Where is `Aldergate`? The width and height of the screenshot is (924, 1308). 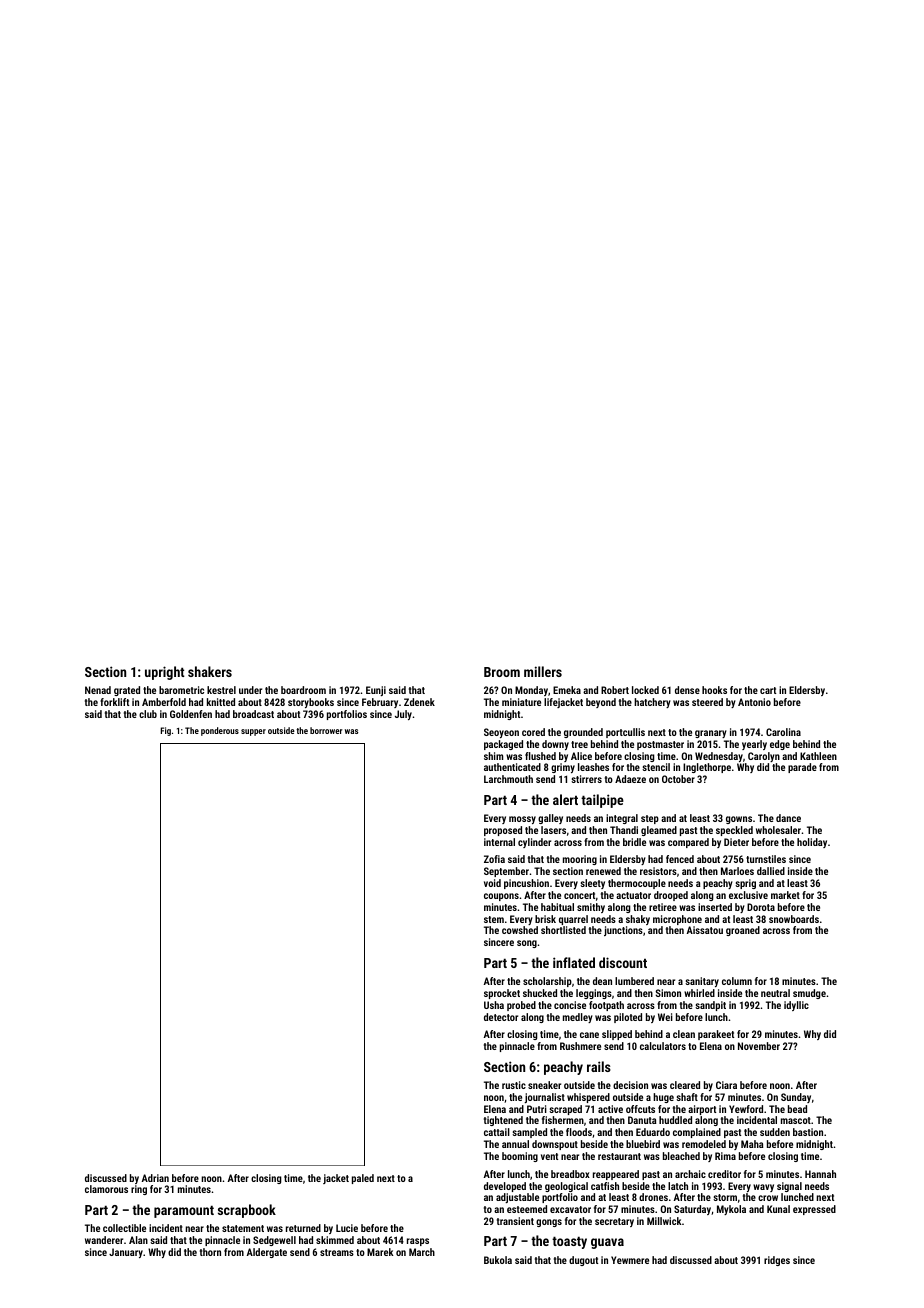 Aldergate is located at coordinates (267, 1253).
